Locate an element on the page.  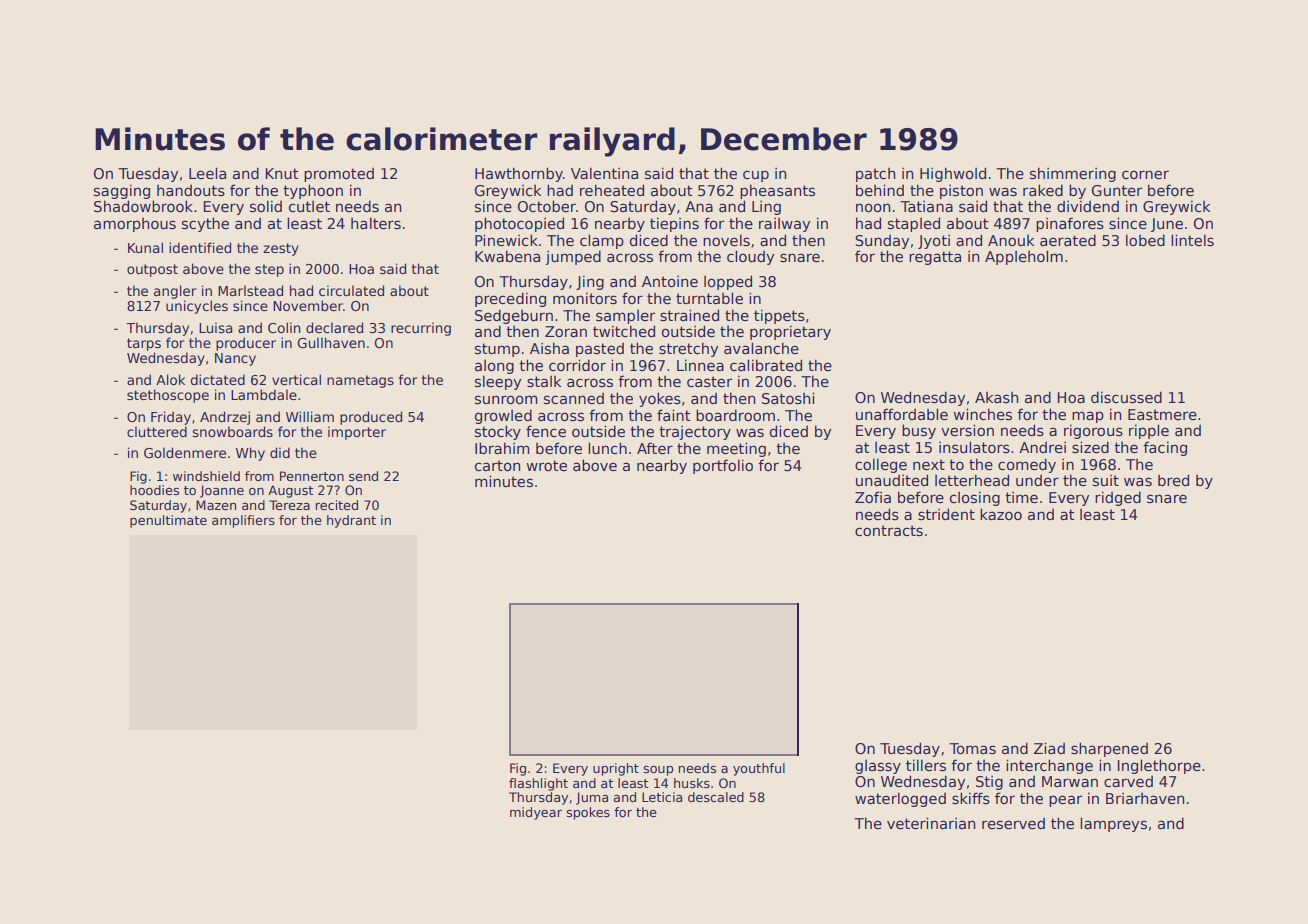
Valentina is located at coordinates (604, 173).
